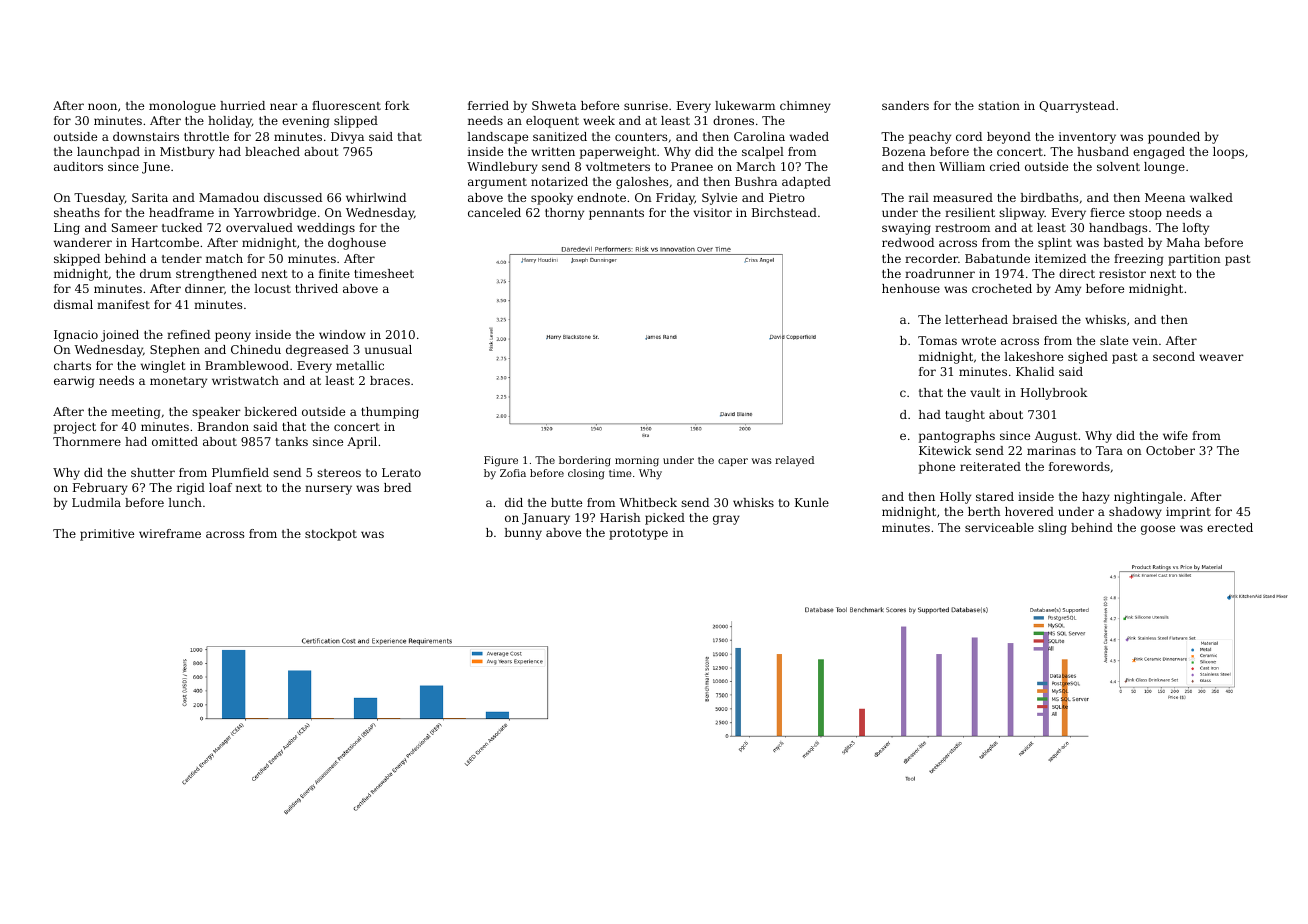 Image resolution: width=1308 pixels, height=924 pixels. I want to click on vault, so click(985, 392).
